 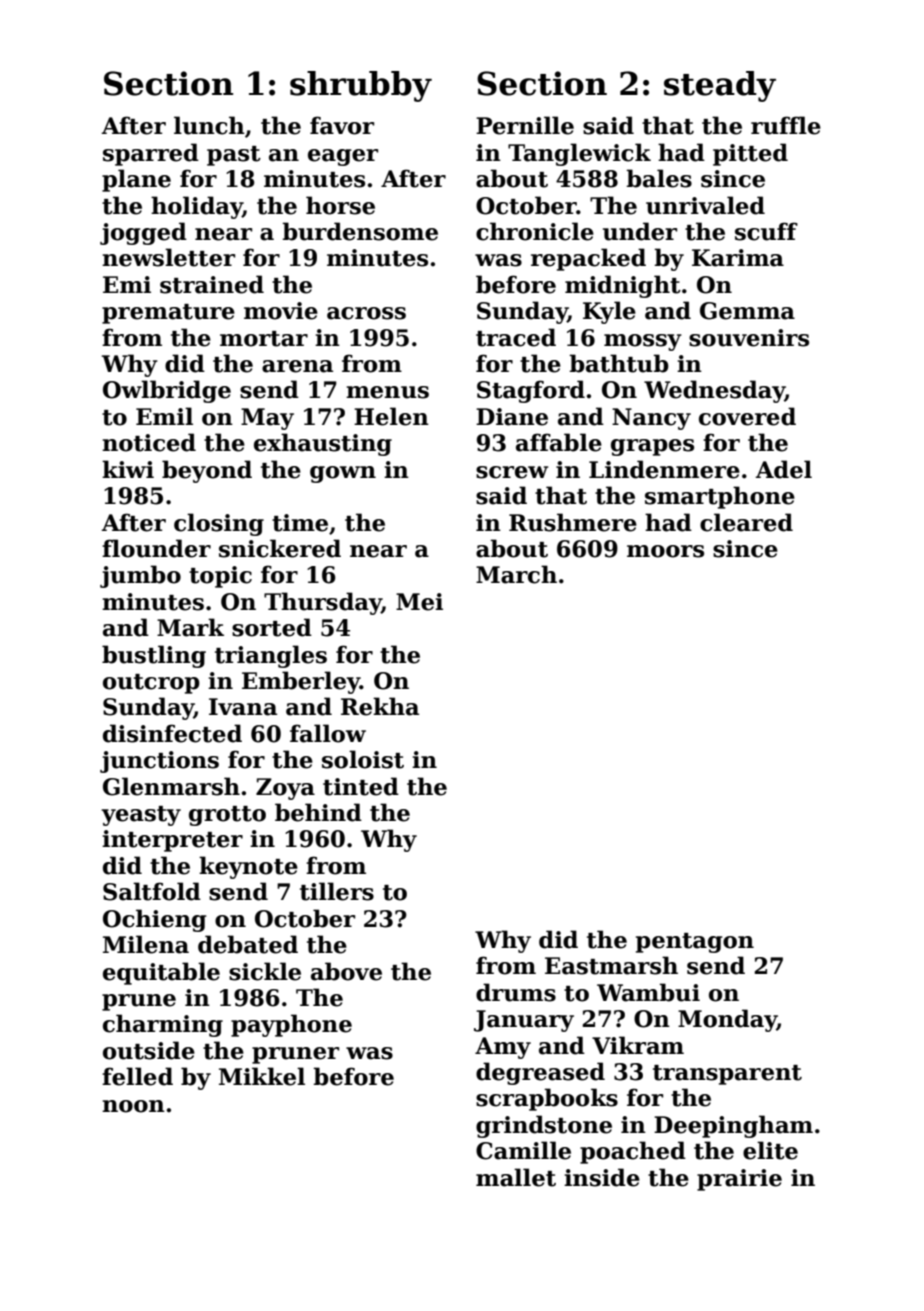 What do you see at coordinates (159, 762) in the page?
I see `junctions` at bounding box center [159, 762].
